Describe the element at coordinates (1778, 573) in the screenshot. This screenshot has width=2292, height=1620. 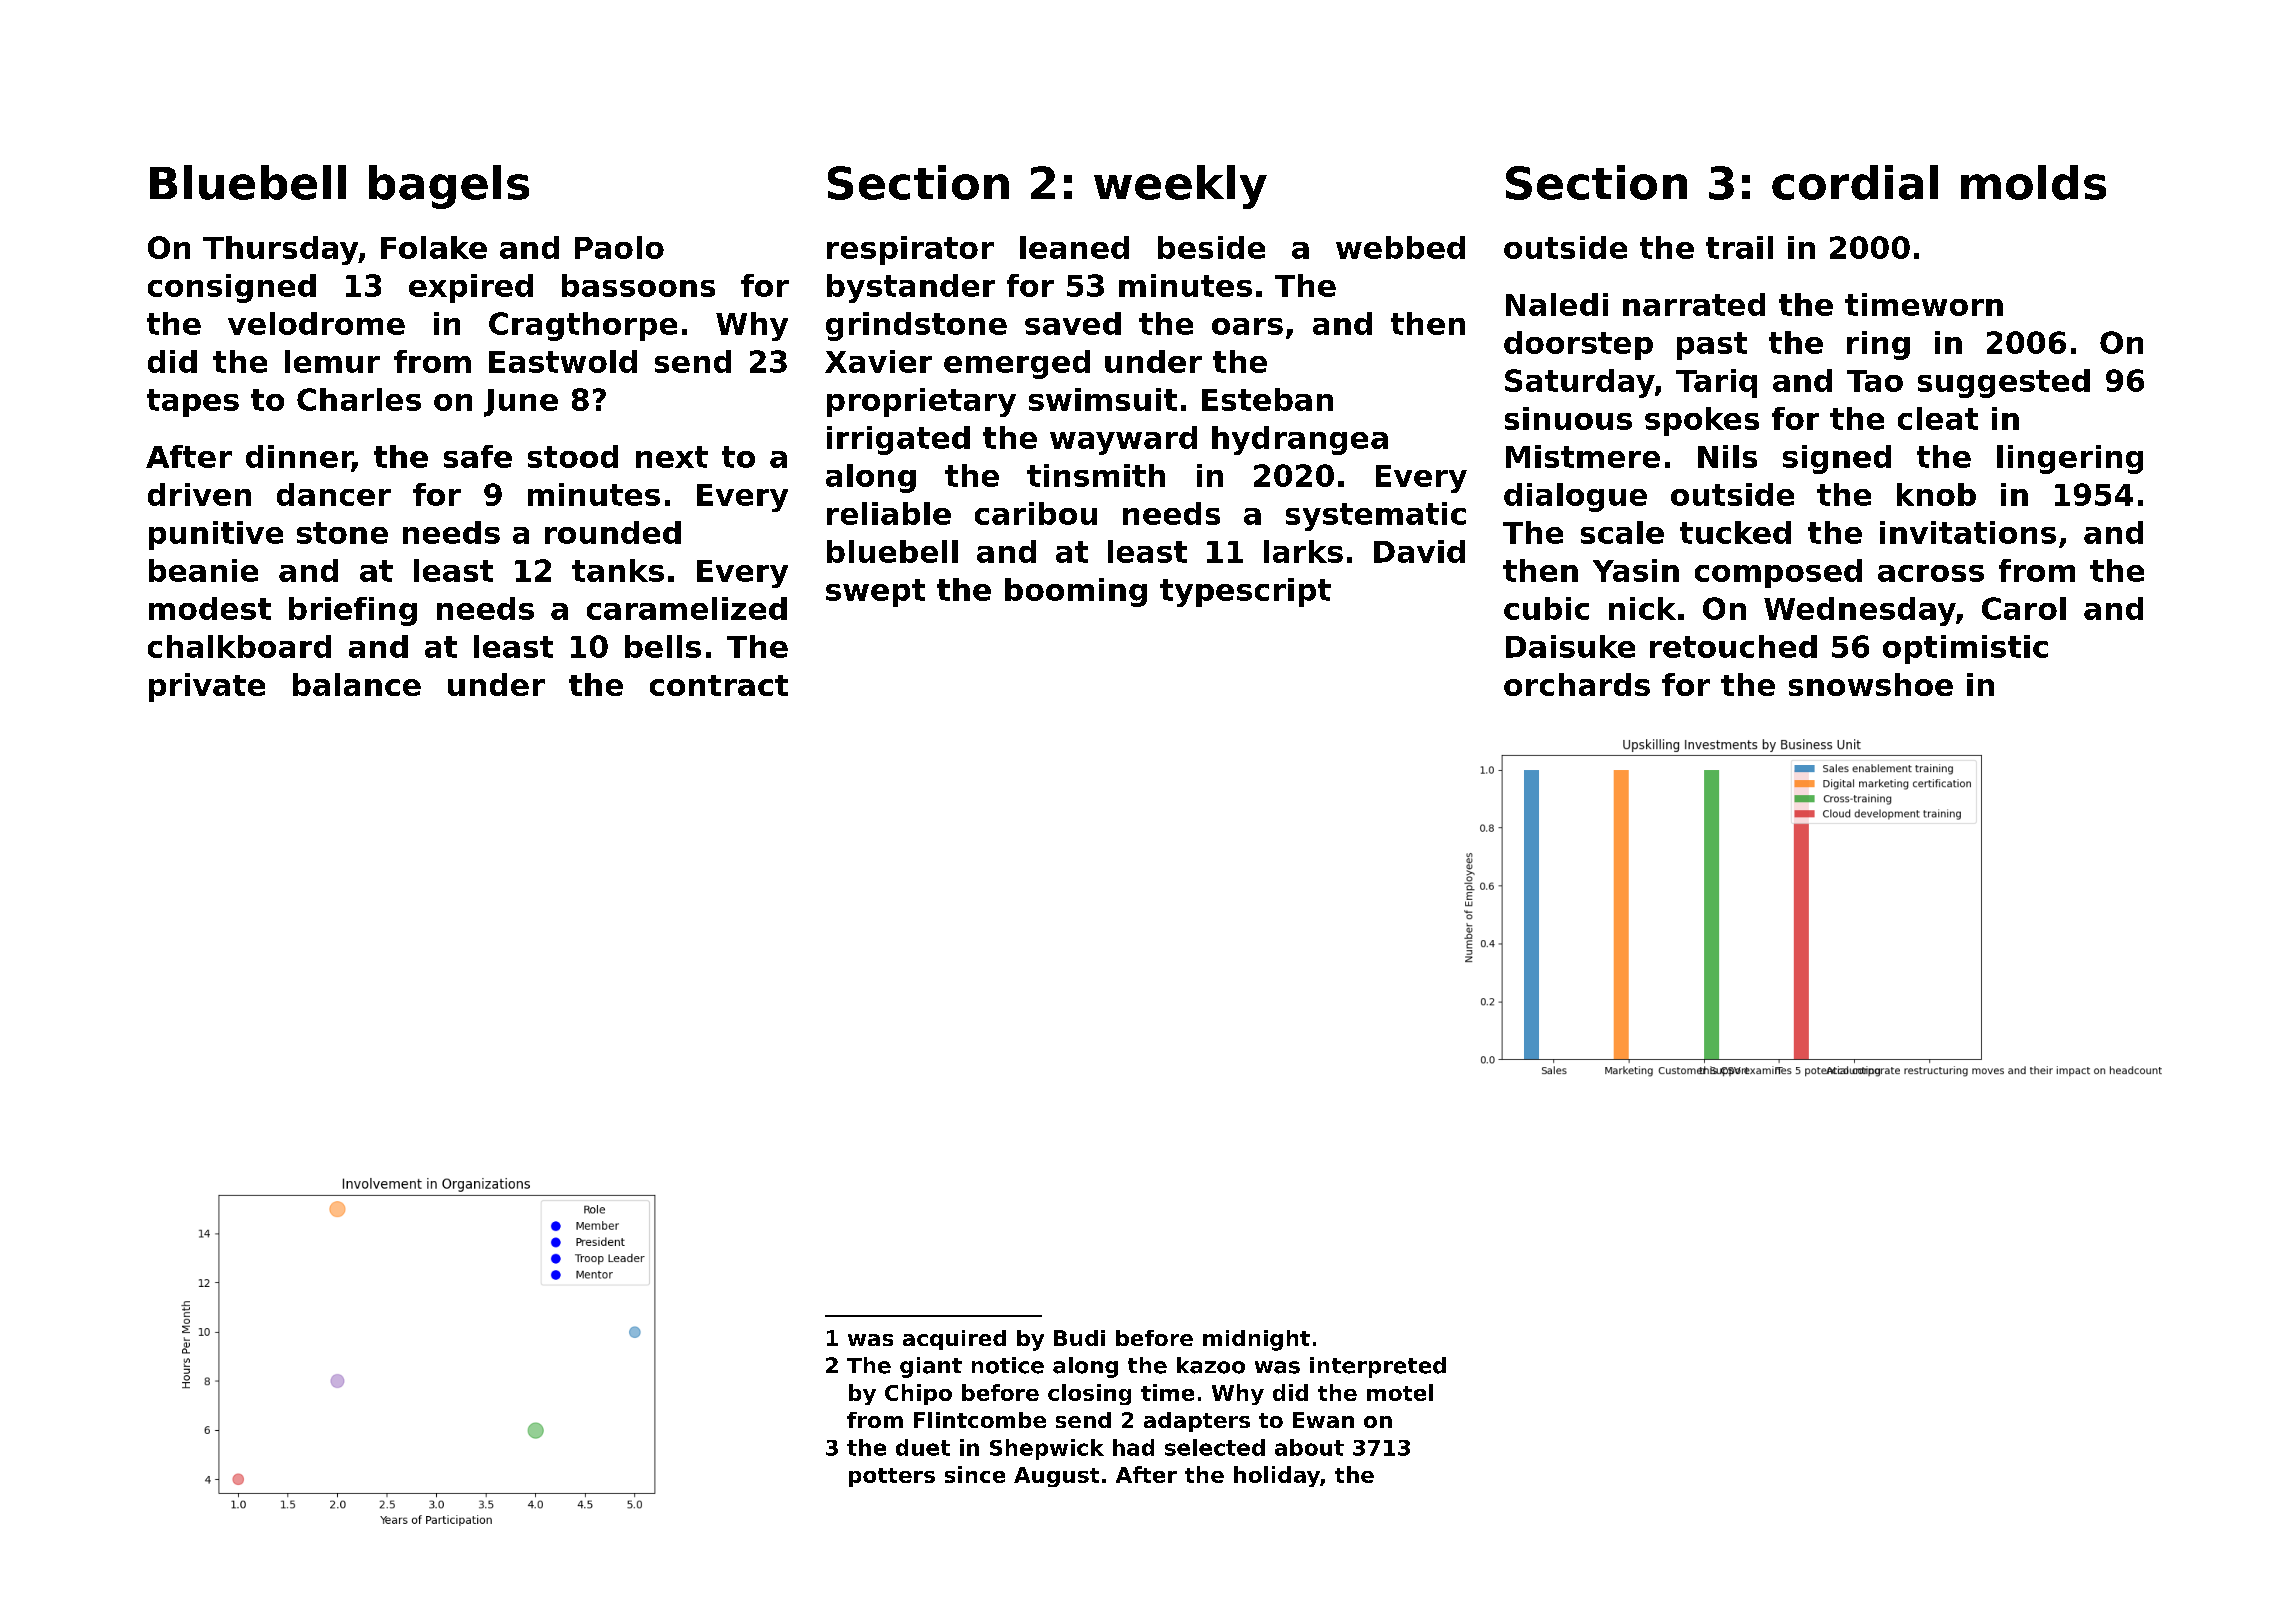
I see `composed` at that location.
